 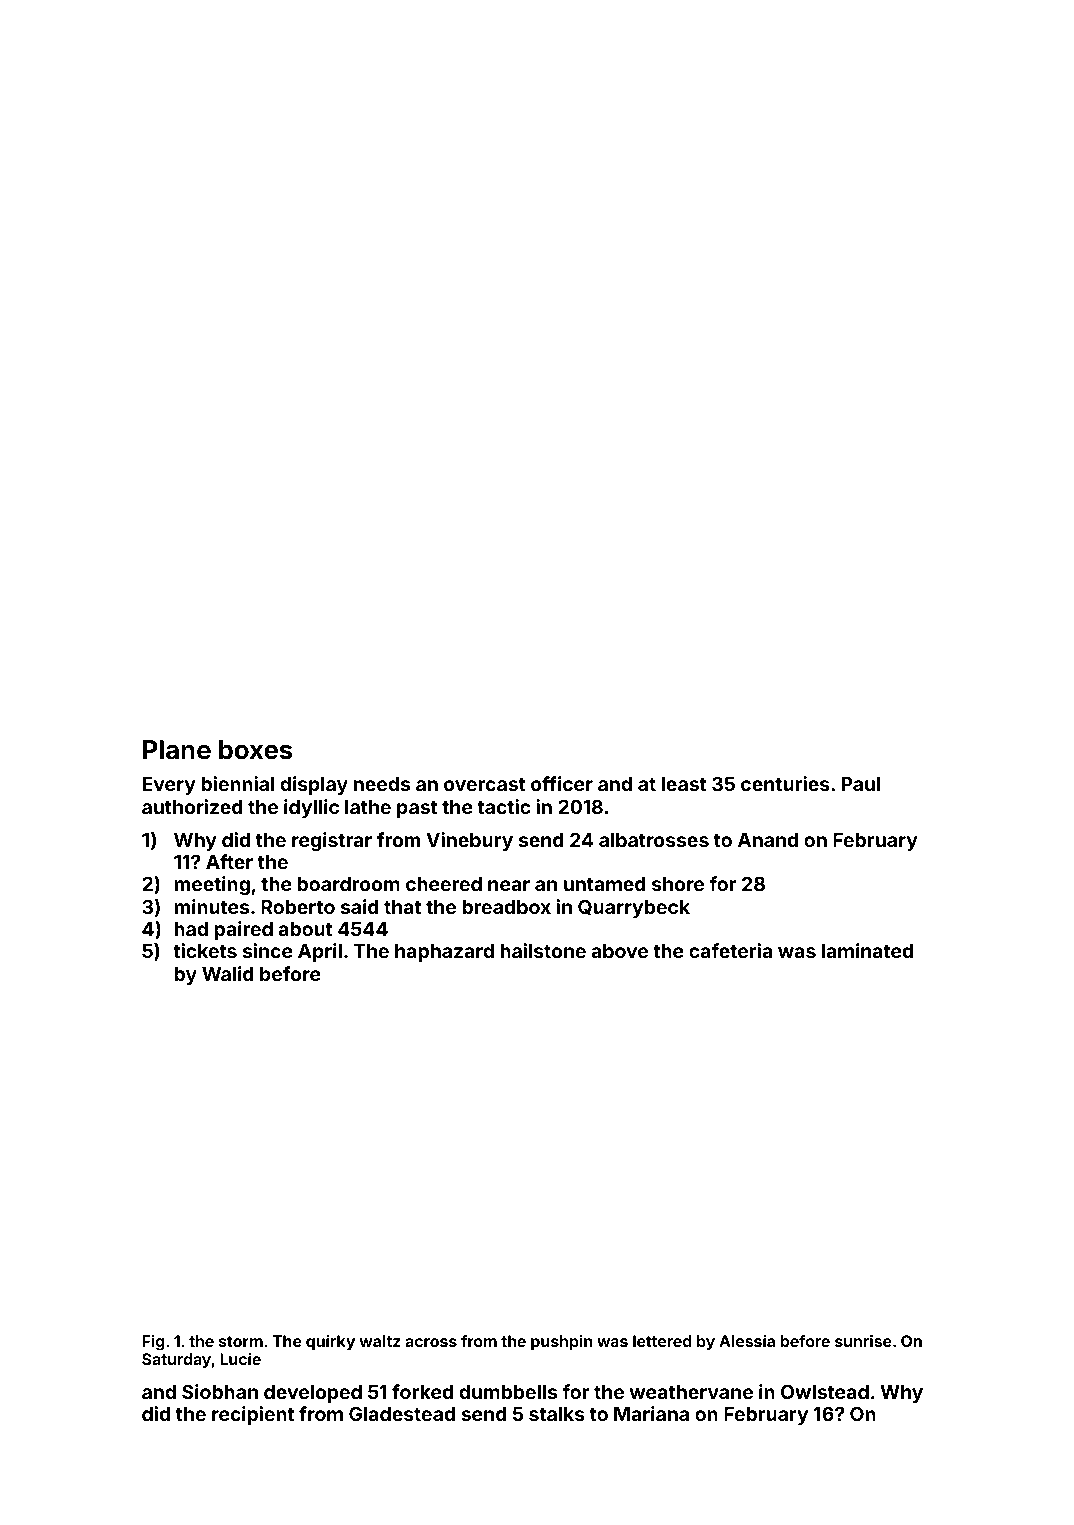 I want to click on recipient, so click(x=253, y=1415).
